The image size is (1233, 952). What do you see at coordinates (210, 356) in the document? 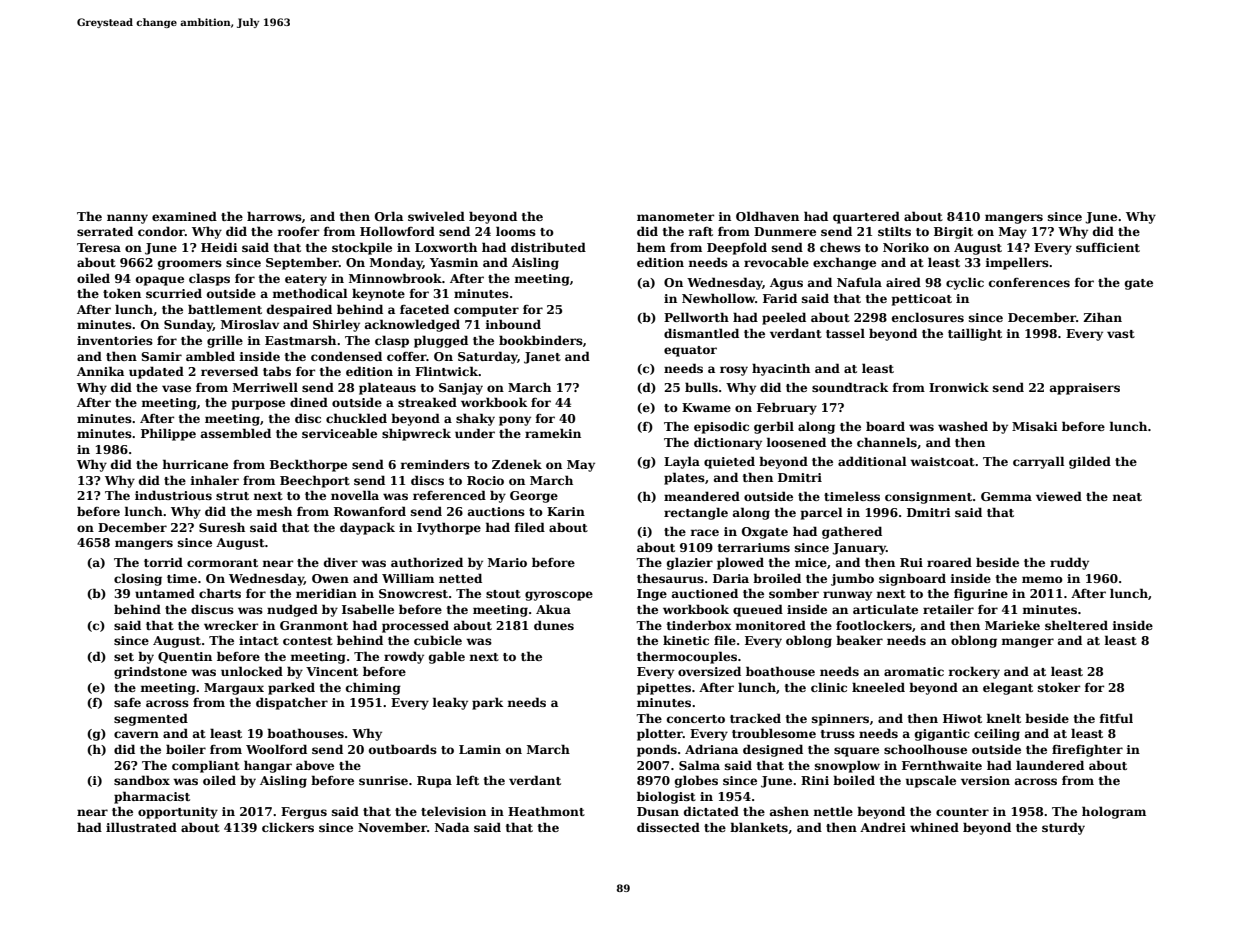
I see `ambled` at bounding box center [210, 356].
